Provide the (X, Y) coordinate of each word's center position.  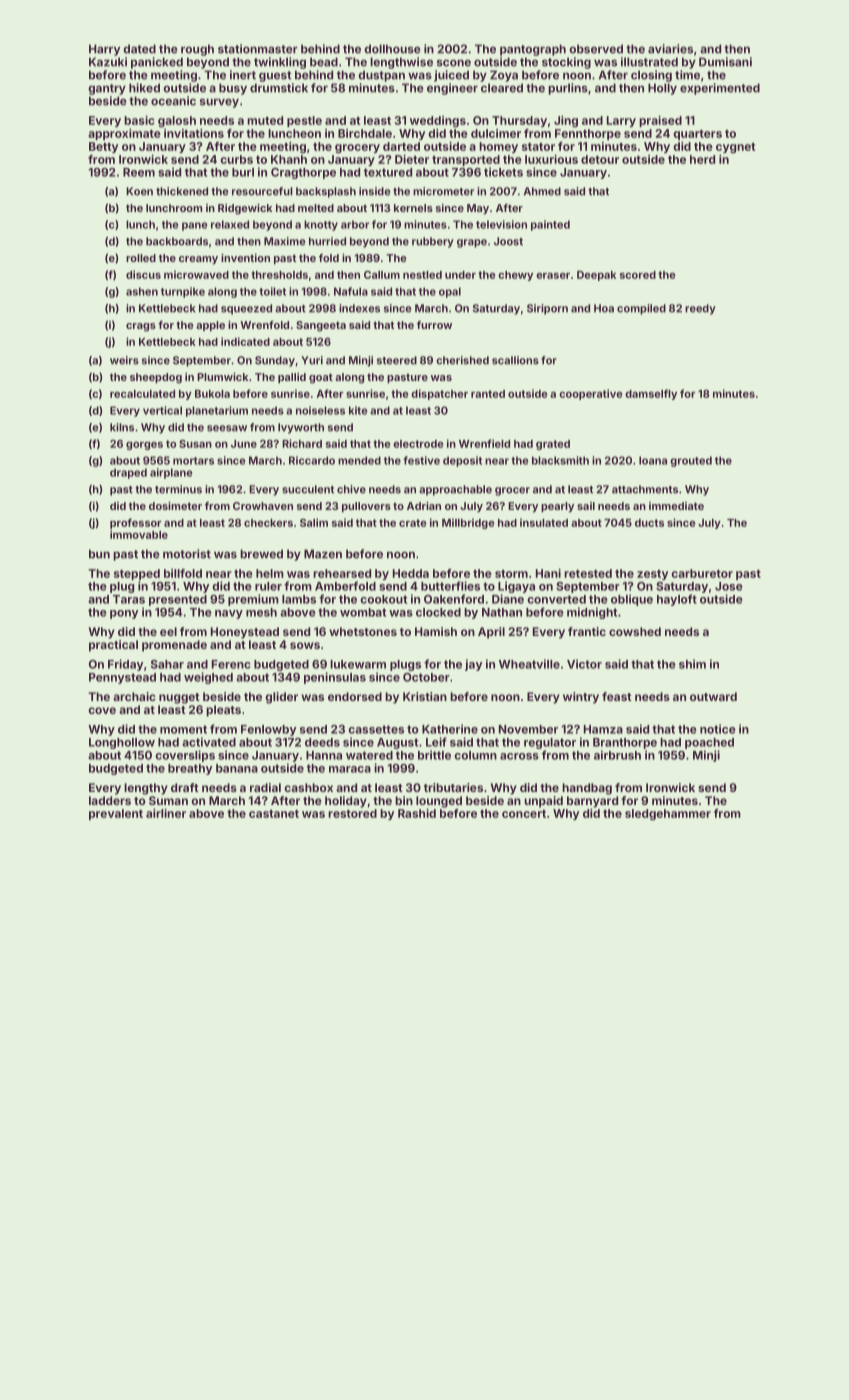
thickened (182, 191)
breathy (190, 769)
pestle (304, 121)
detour (600, 159)
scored (638, 275)
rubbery (433, 242)
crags (141, 327)
